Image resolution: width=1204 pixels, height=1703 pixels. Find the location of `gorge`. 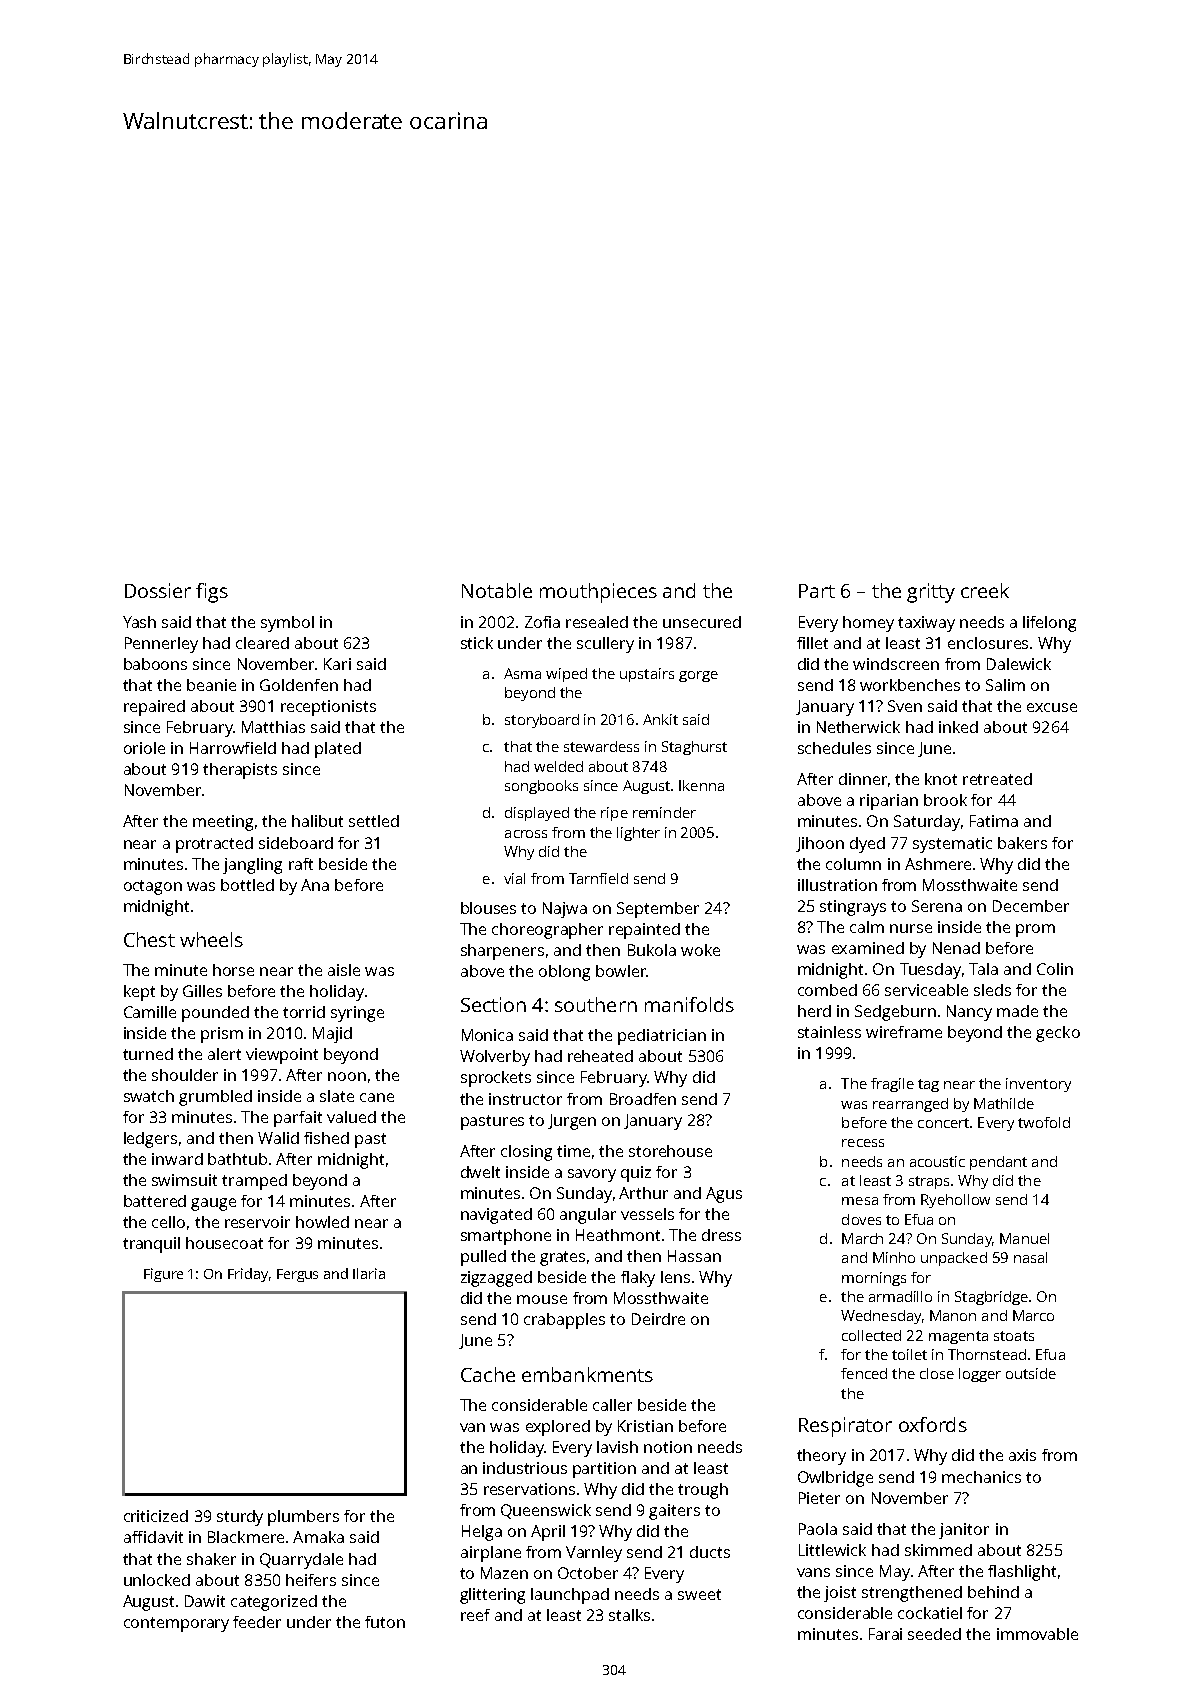

gorge is located at coordinates (698, 676).
